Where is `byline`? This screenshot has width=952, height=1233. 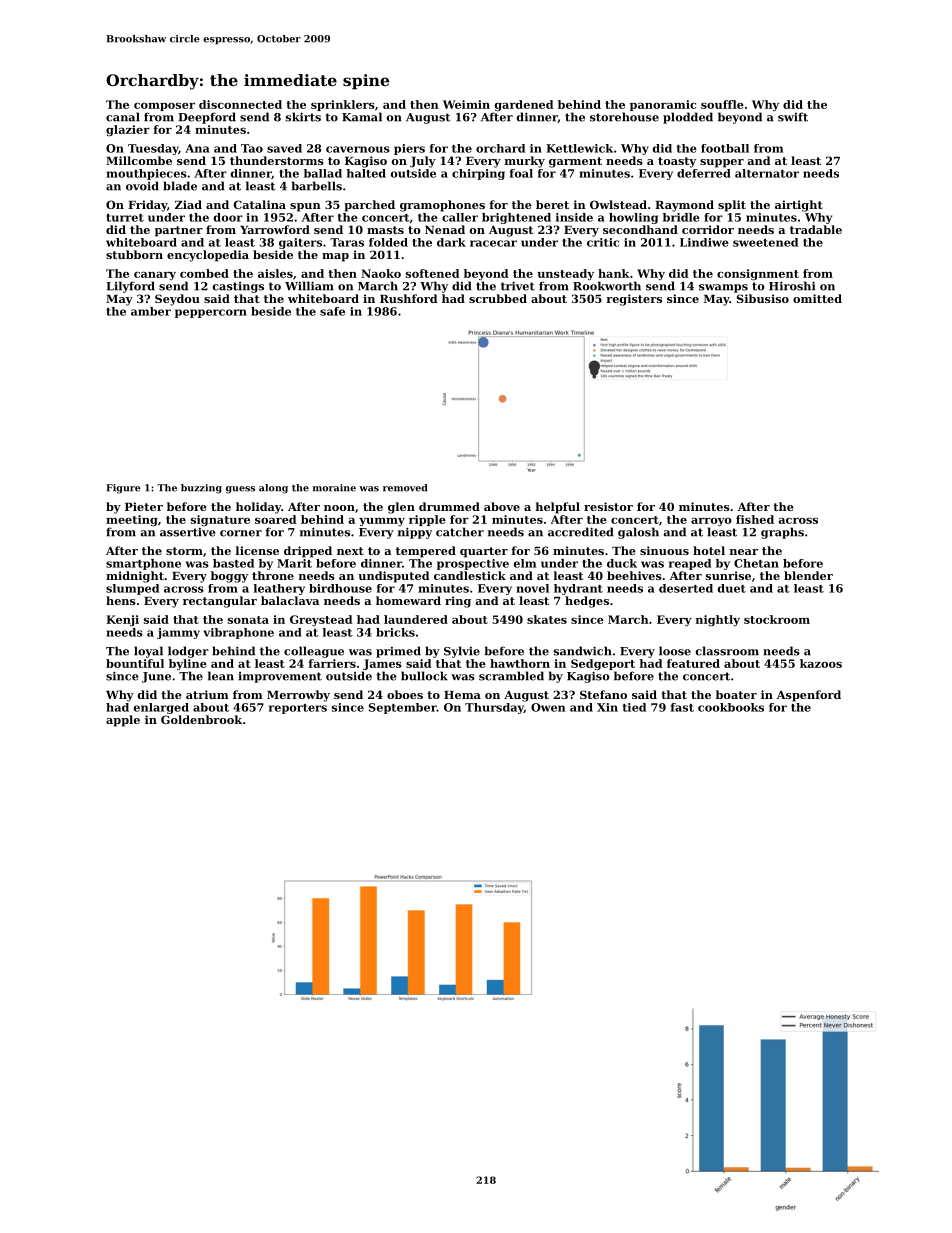 byline is located at coordinates (188, 664).
